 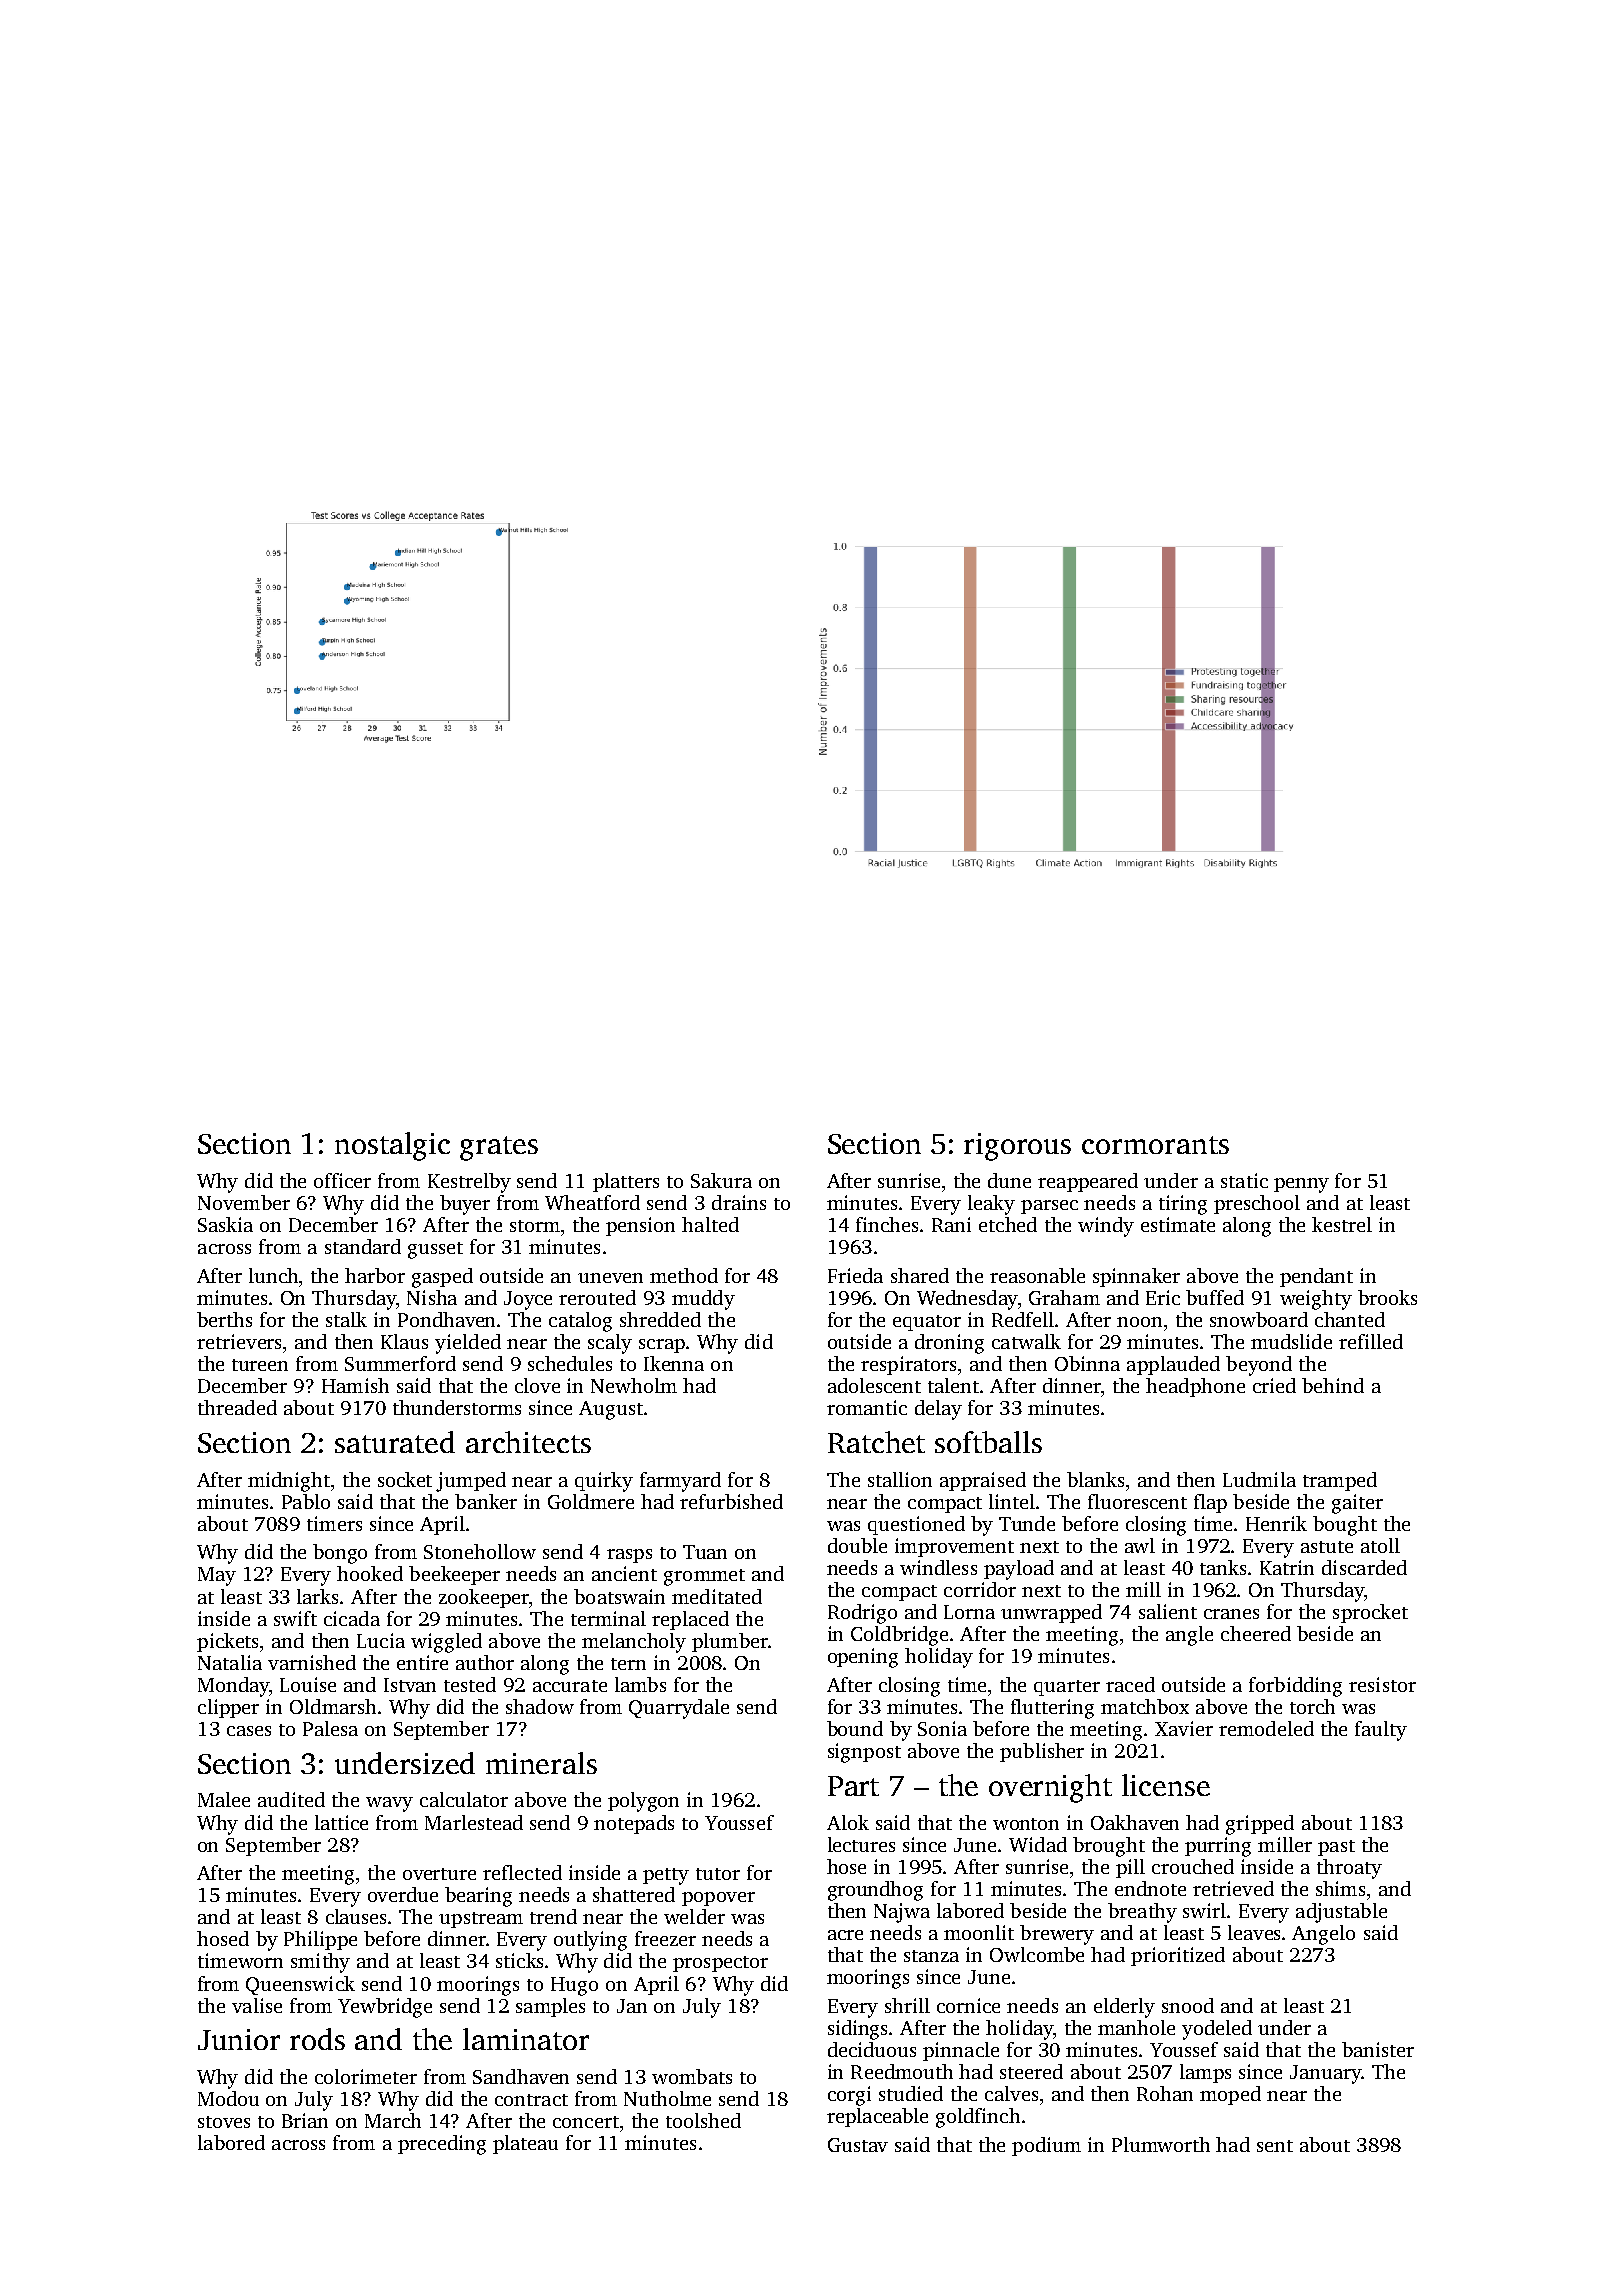 What do you see at coordinates (289, 1482) in the screenshot?
I see `midnight` at bounding box center [289, 1482].
